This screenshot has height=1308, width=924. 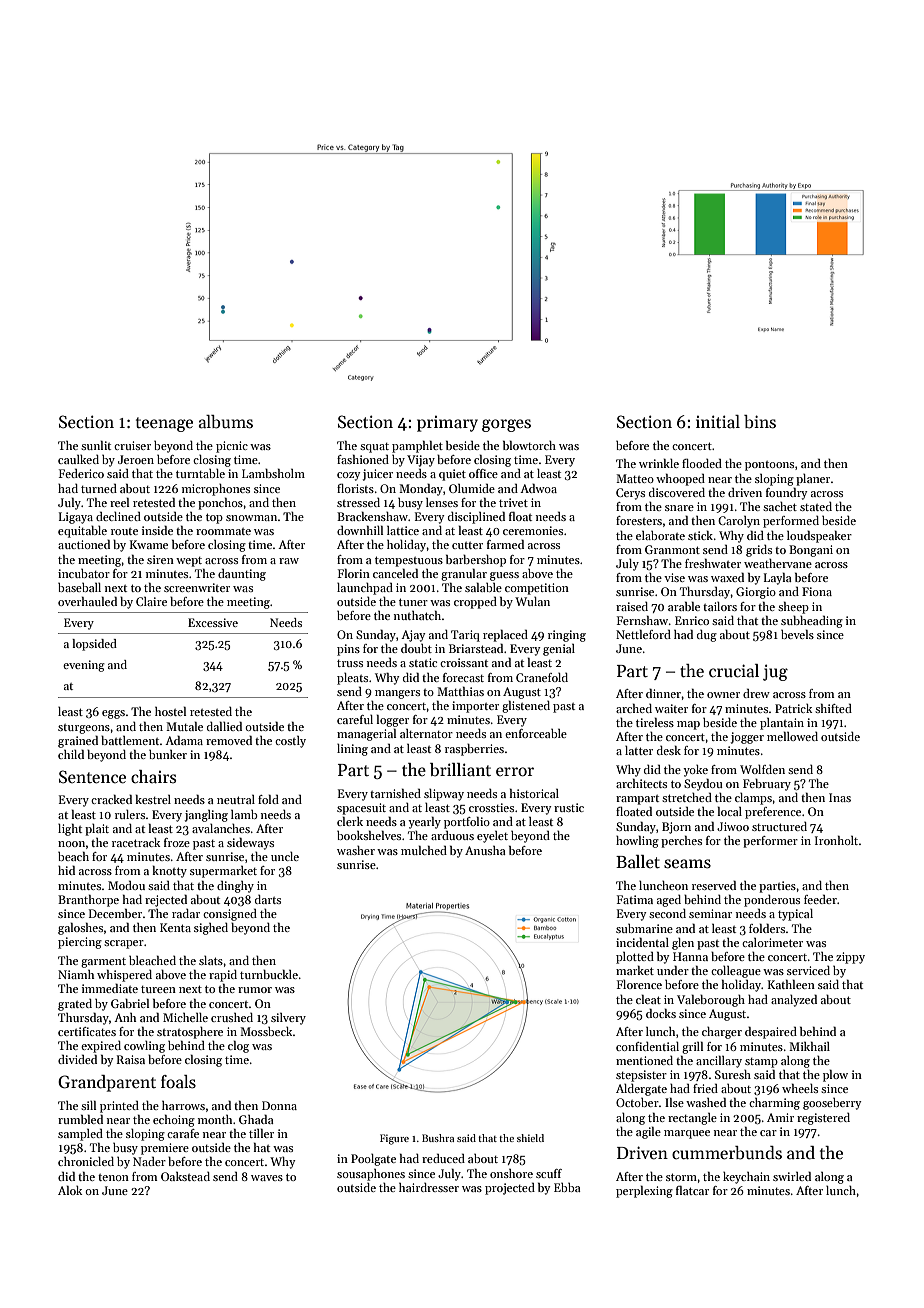 What do you see at coordinates (232, 447) in the screenshot?
I see `picnic` at bounding box center [232, 447].
